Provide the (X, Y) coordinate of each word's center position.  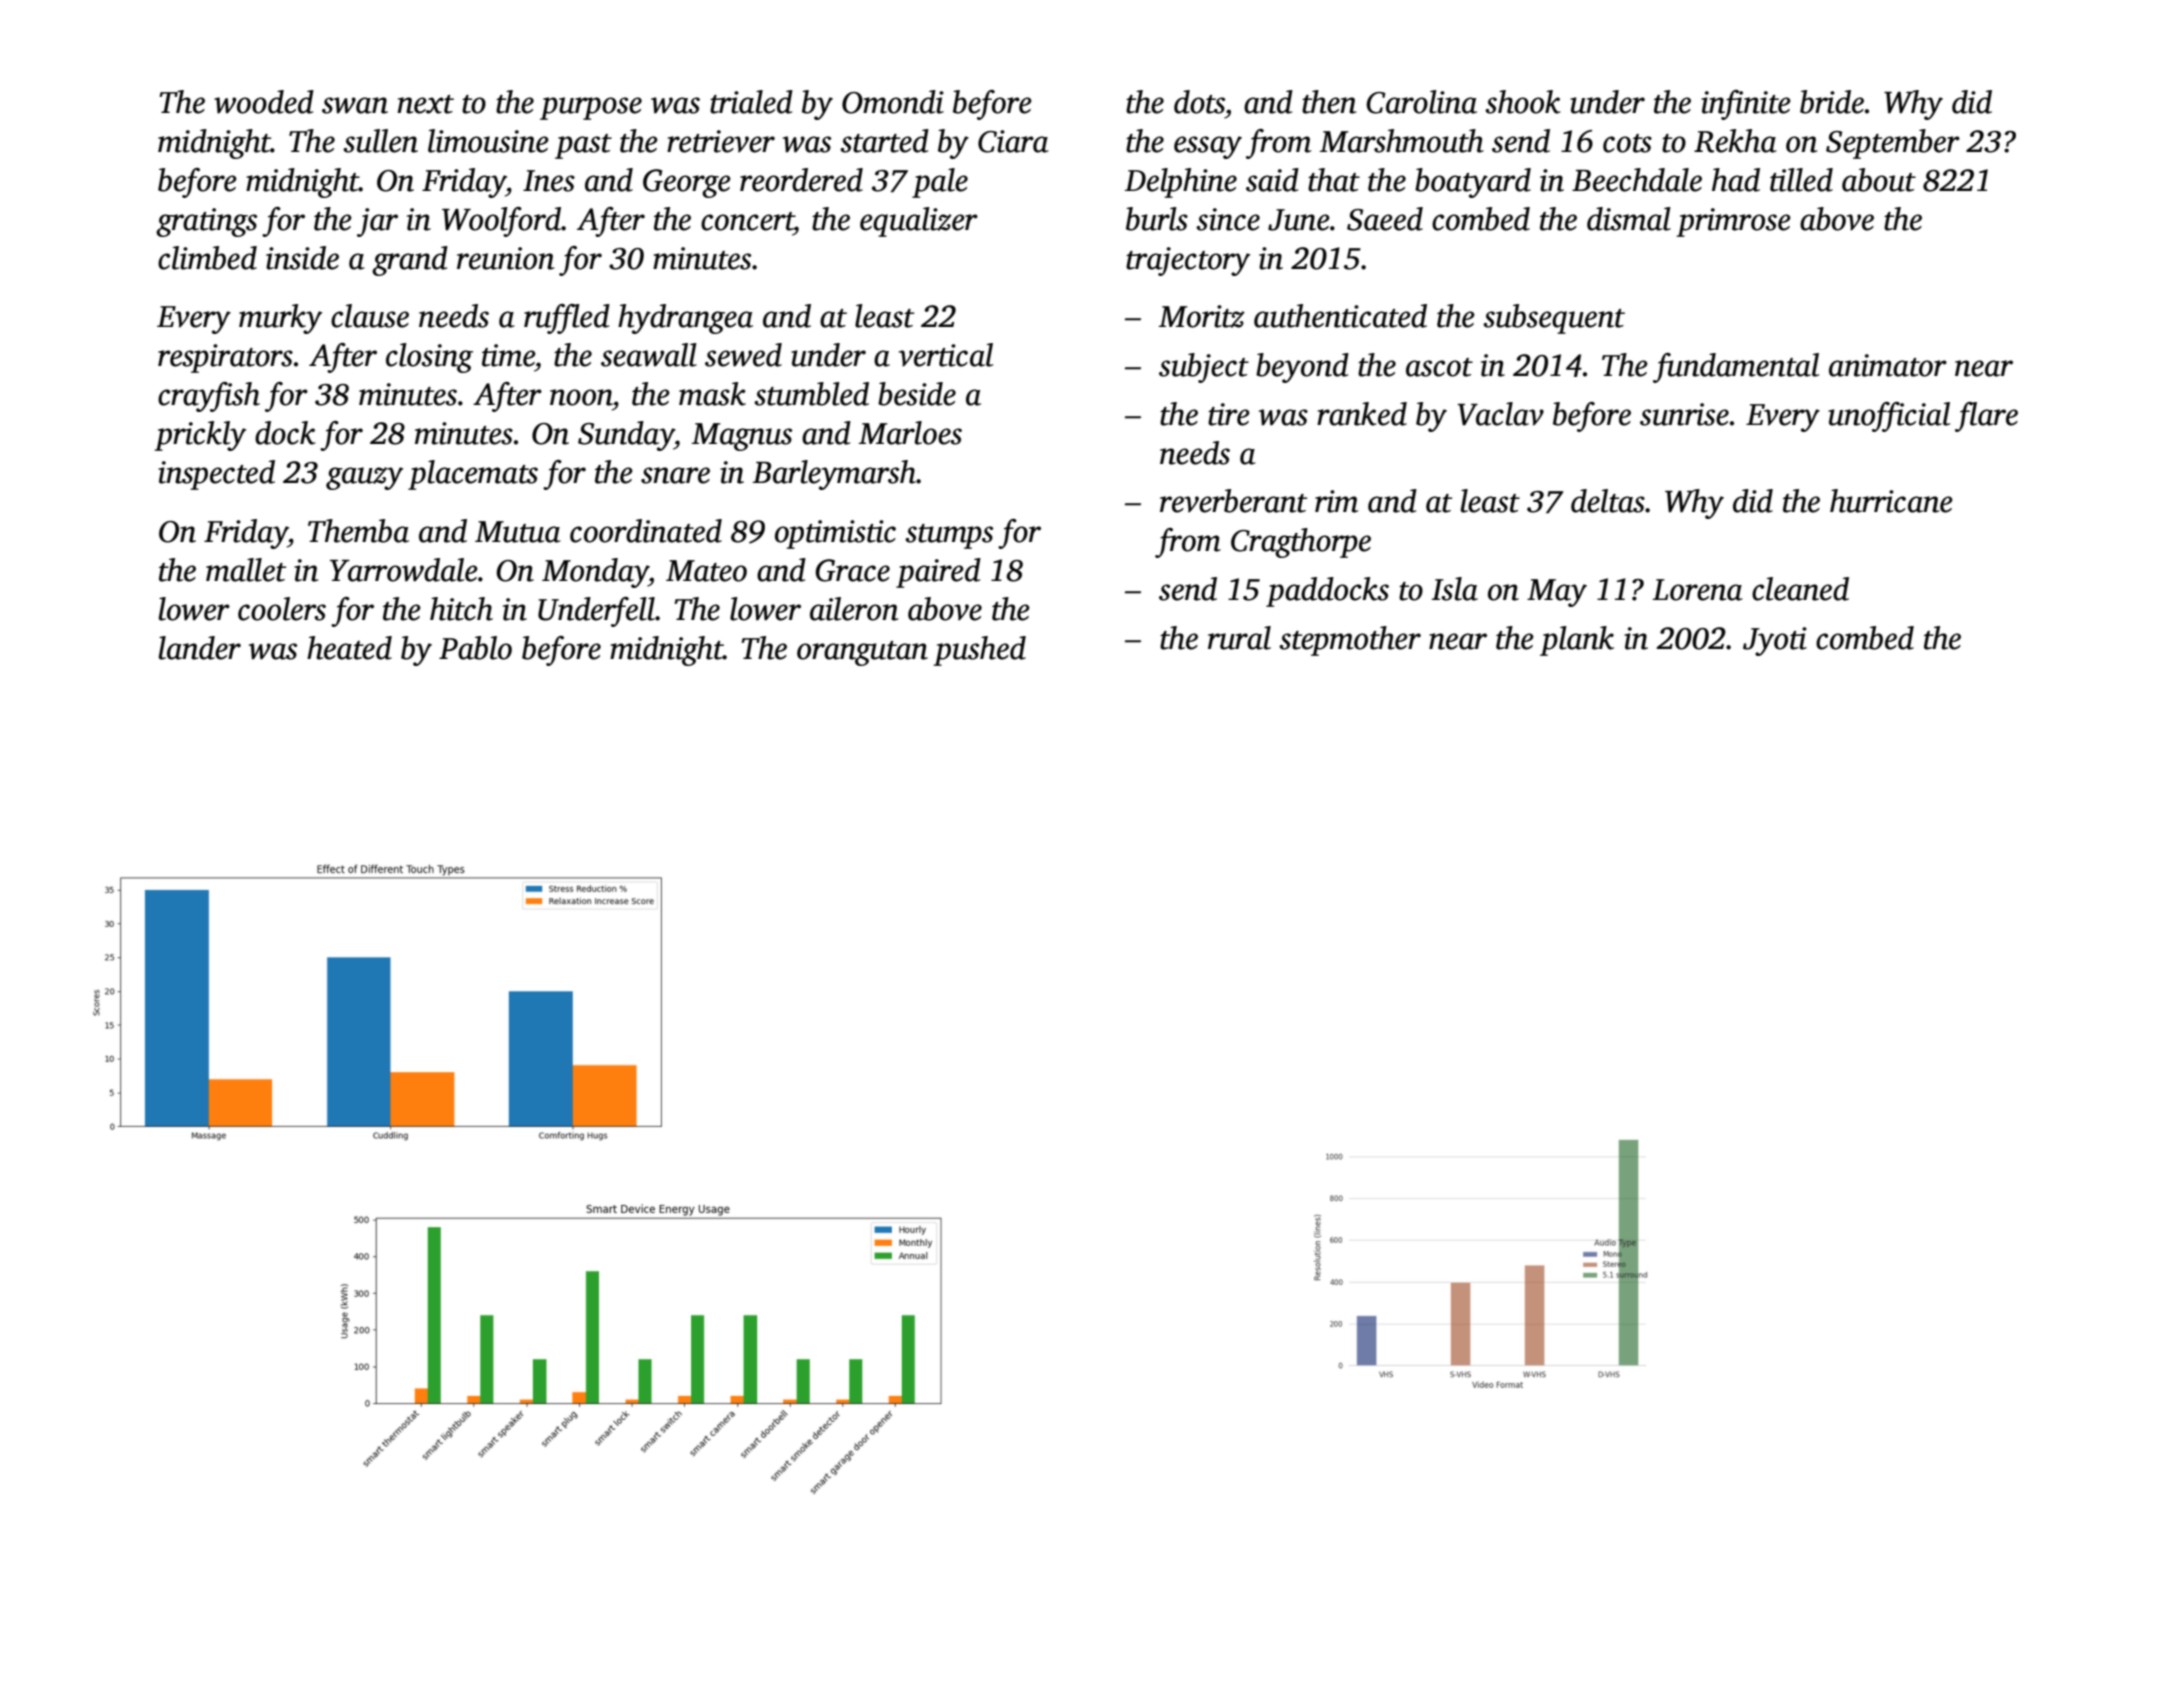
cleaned (1800, 589)
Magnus (742, 437)
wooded (264, 102)
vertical (946, 355)
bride (1832, 102)
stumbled (811, 394)
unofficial (1889, 417)
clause (370, 316)
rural (1239, 638)
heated (349, 648)
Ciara (1013, 141)
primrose (1733, 222)
